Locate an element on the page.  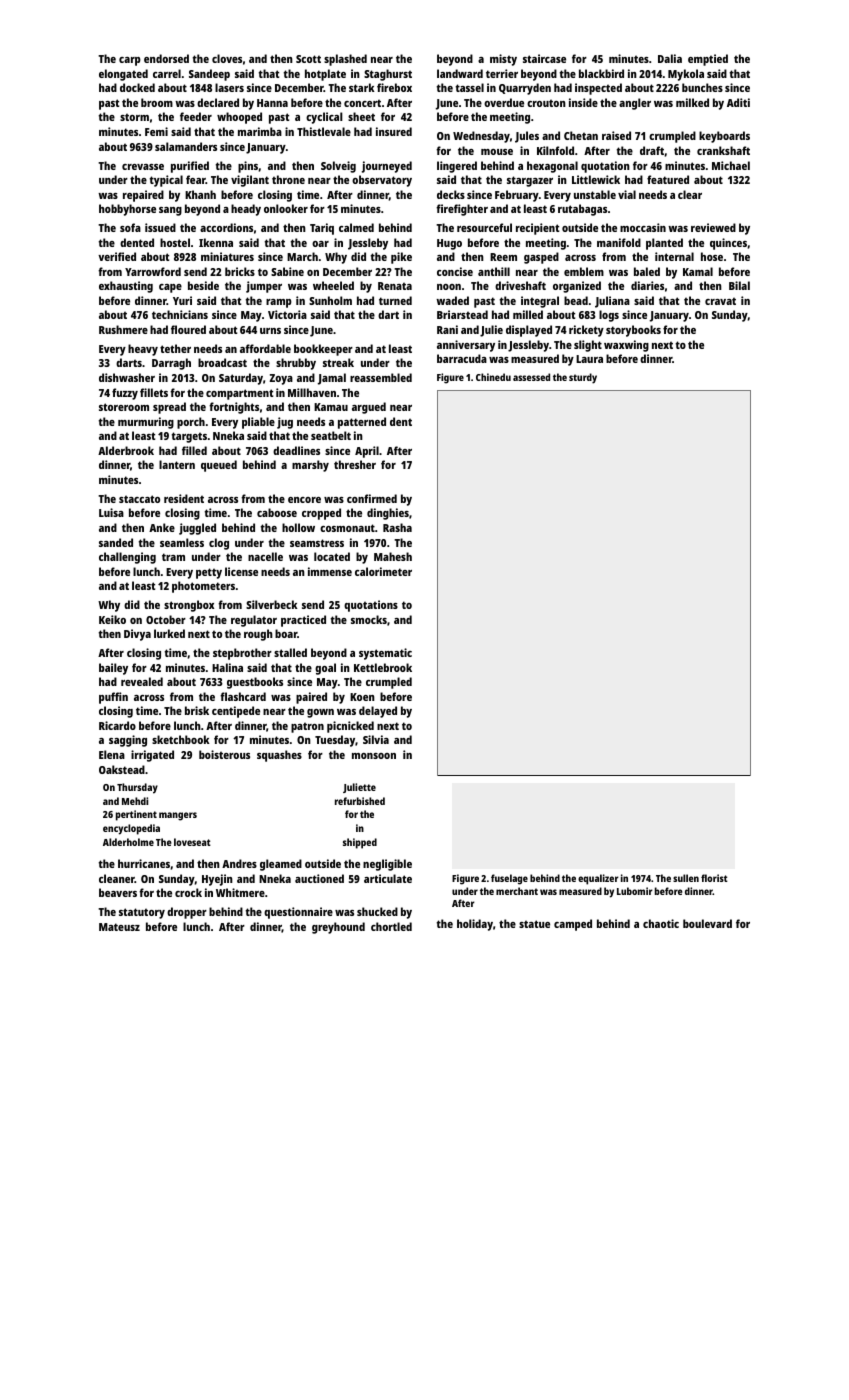
Mahesh is located at coordinates (393, 556).
